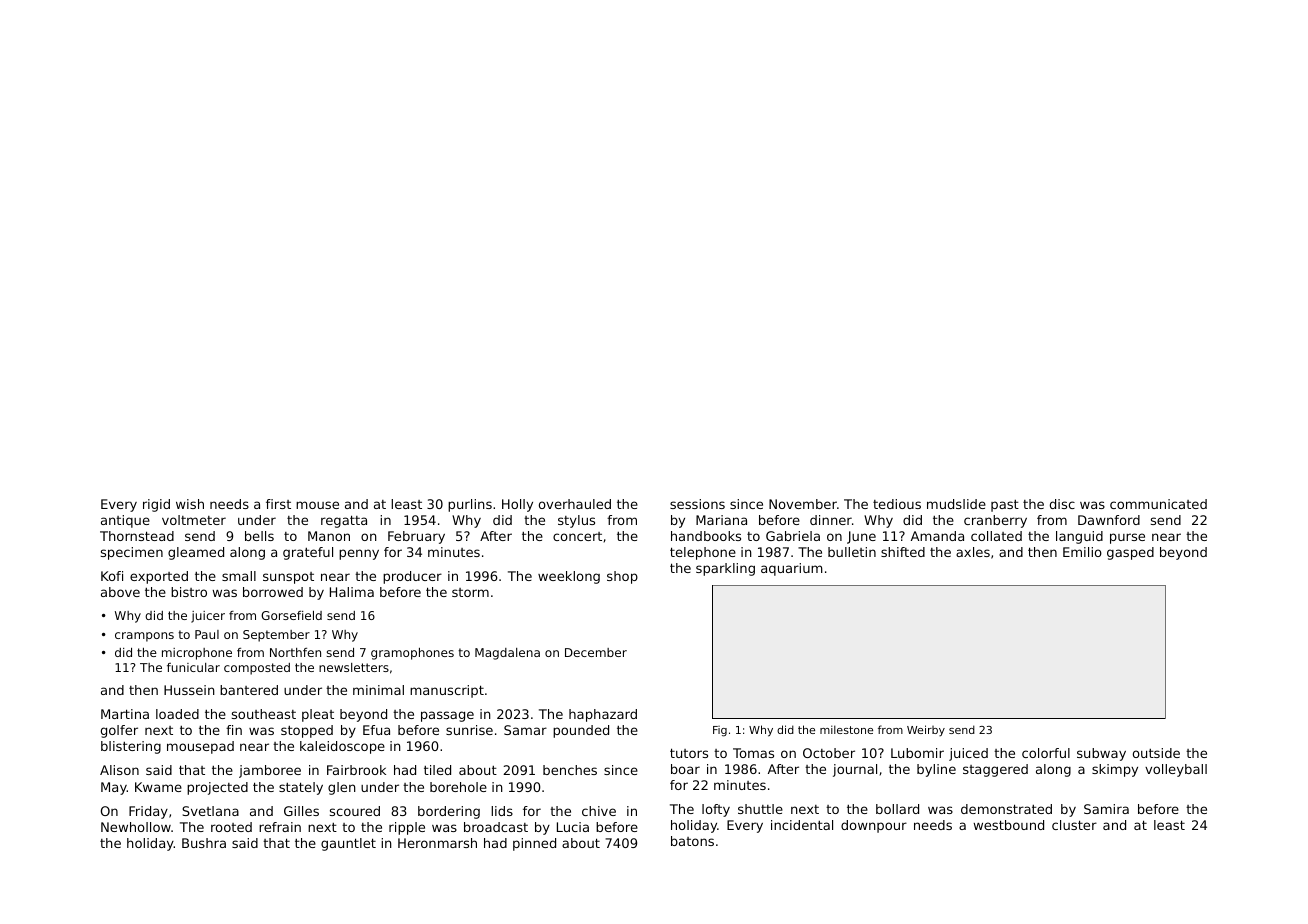 The width and height of the screenshot is (1308, 924). Describe the element at coordinates (204, 843) in the screenshot. I see `Bushra` at that location.
